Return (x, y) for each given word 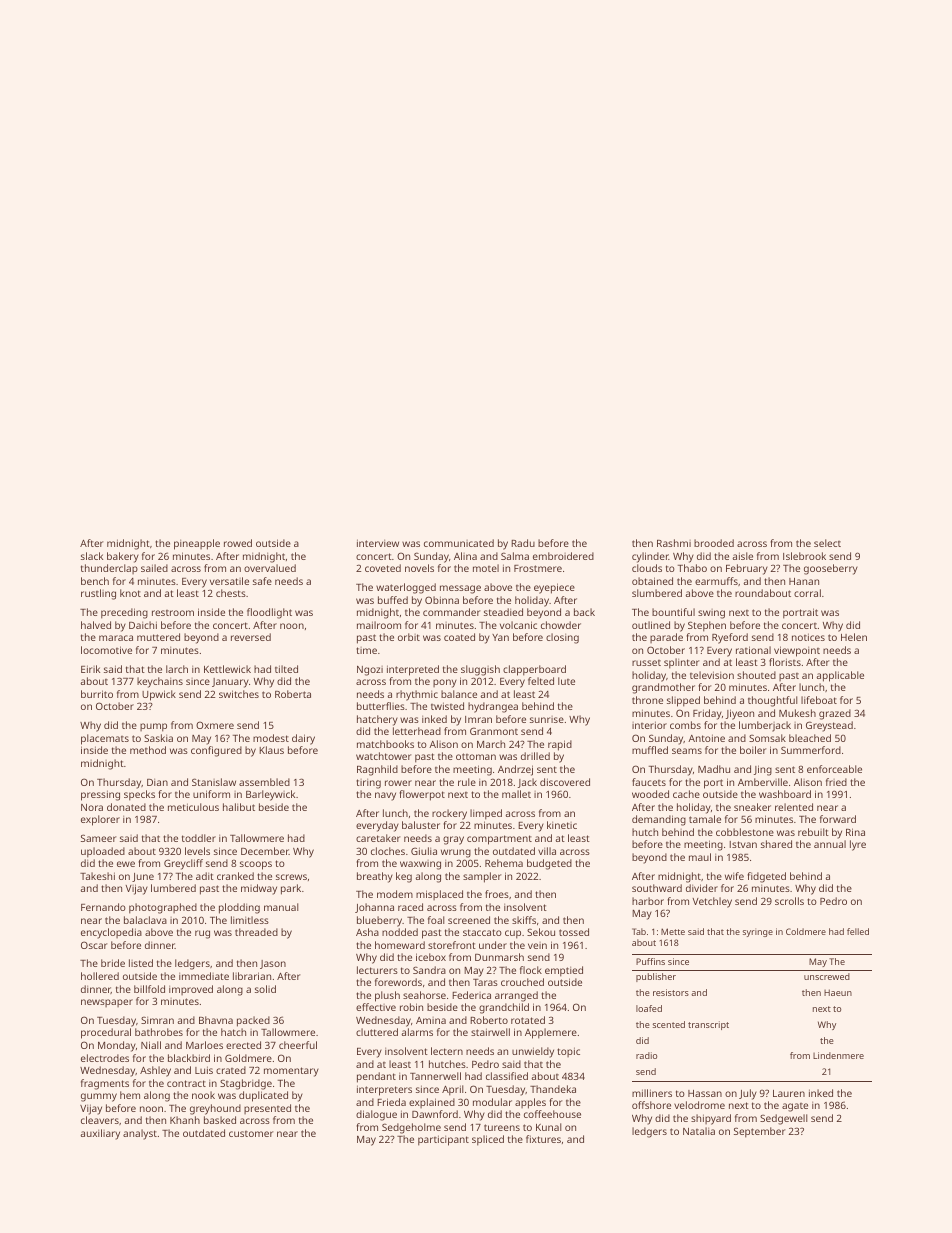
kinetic (562, 825)
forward (838, 819)
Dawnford (435, 1114)
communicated (459, 543)
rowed (238, 543)
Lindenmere (838, 1055)
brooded (714, 543)
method (148, 750)
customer (251, 1134)
